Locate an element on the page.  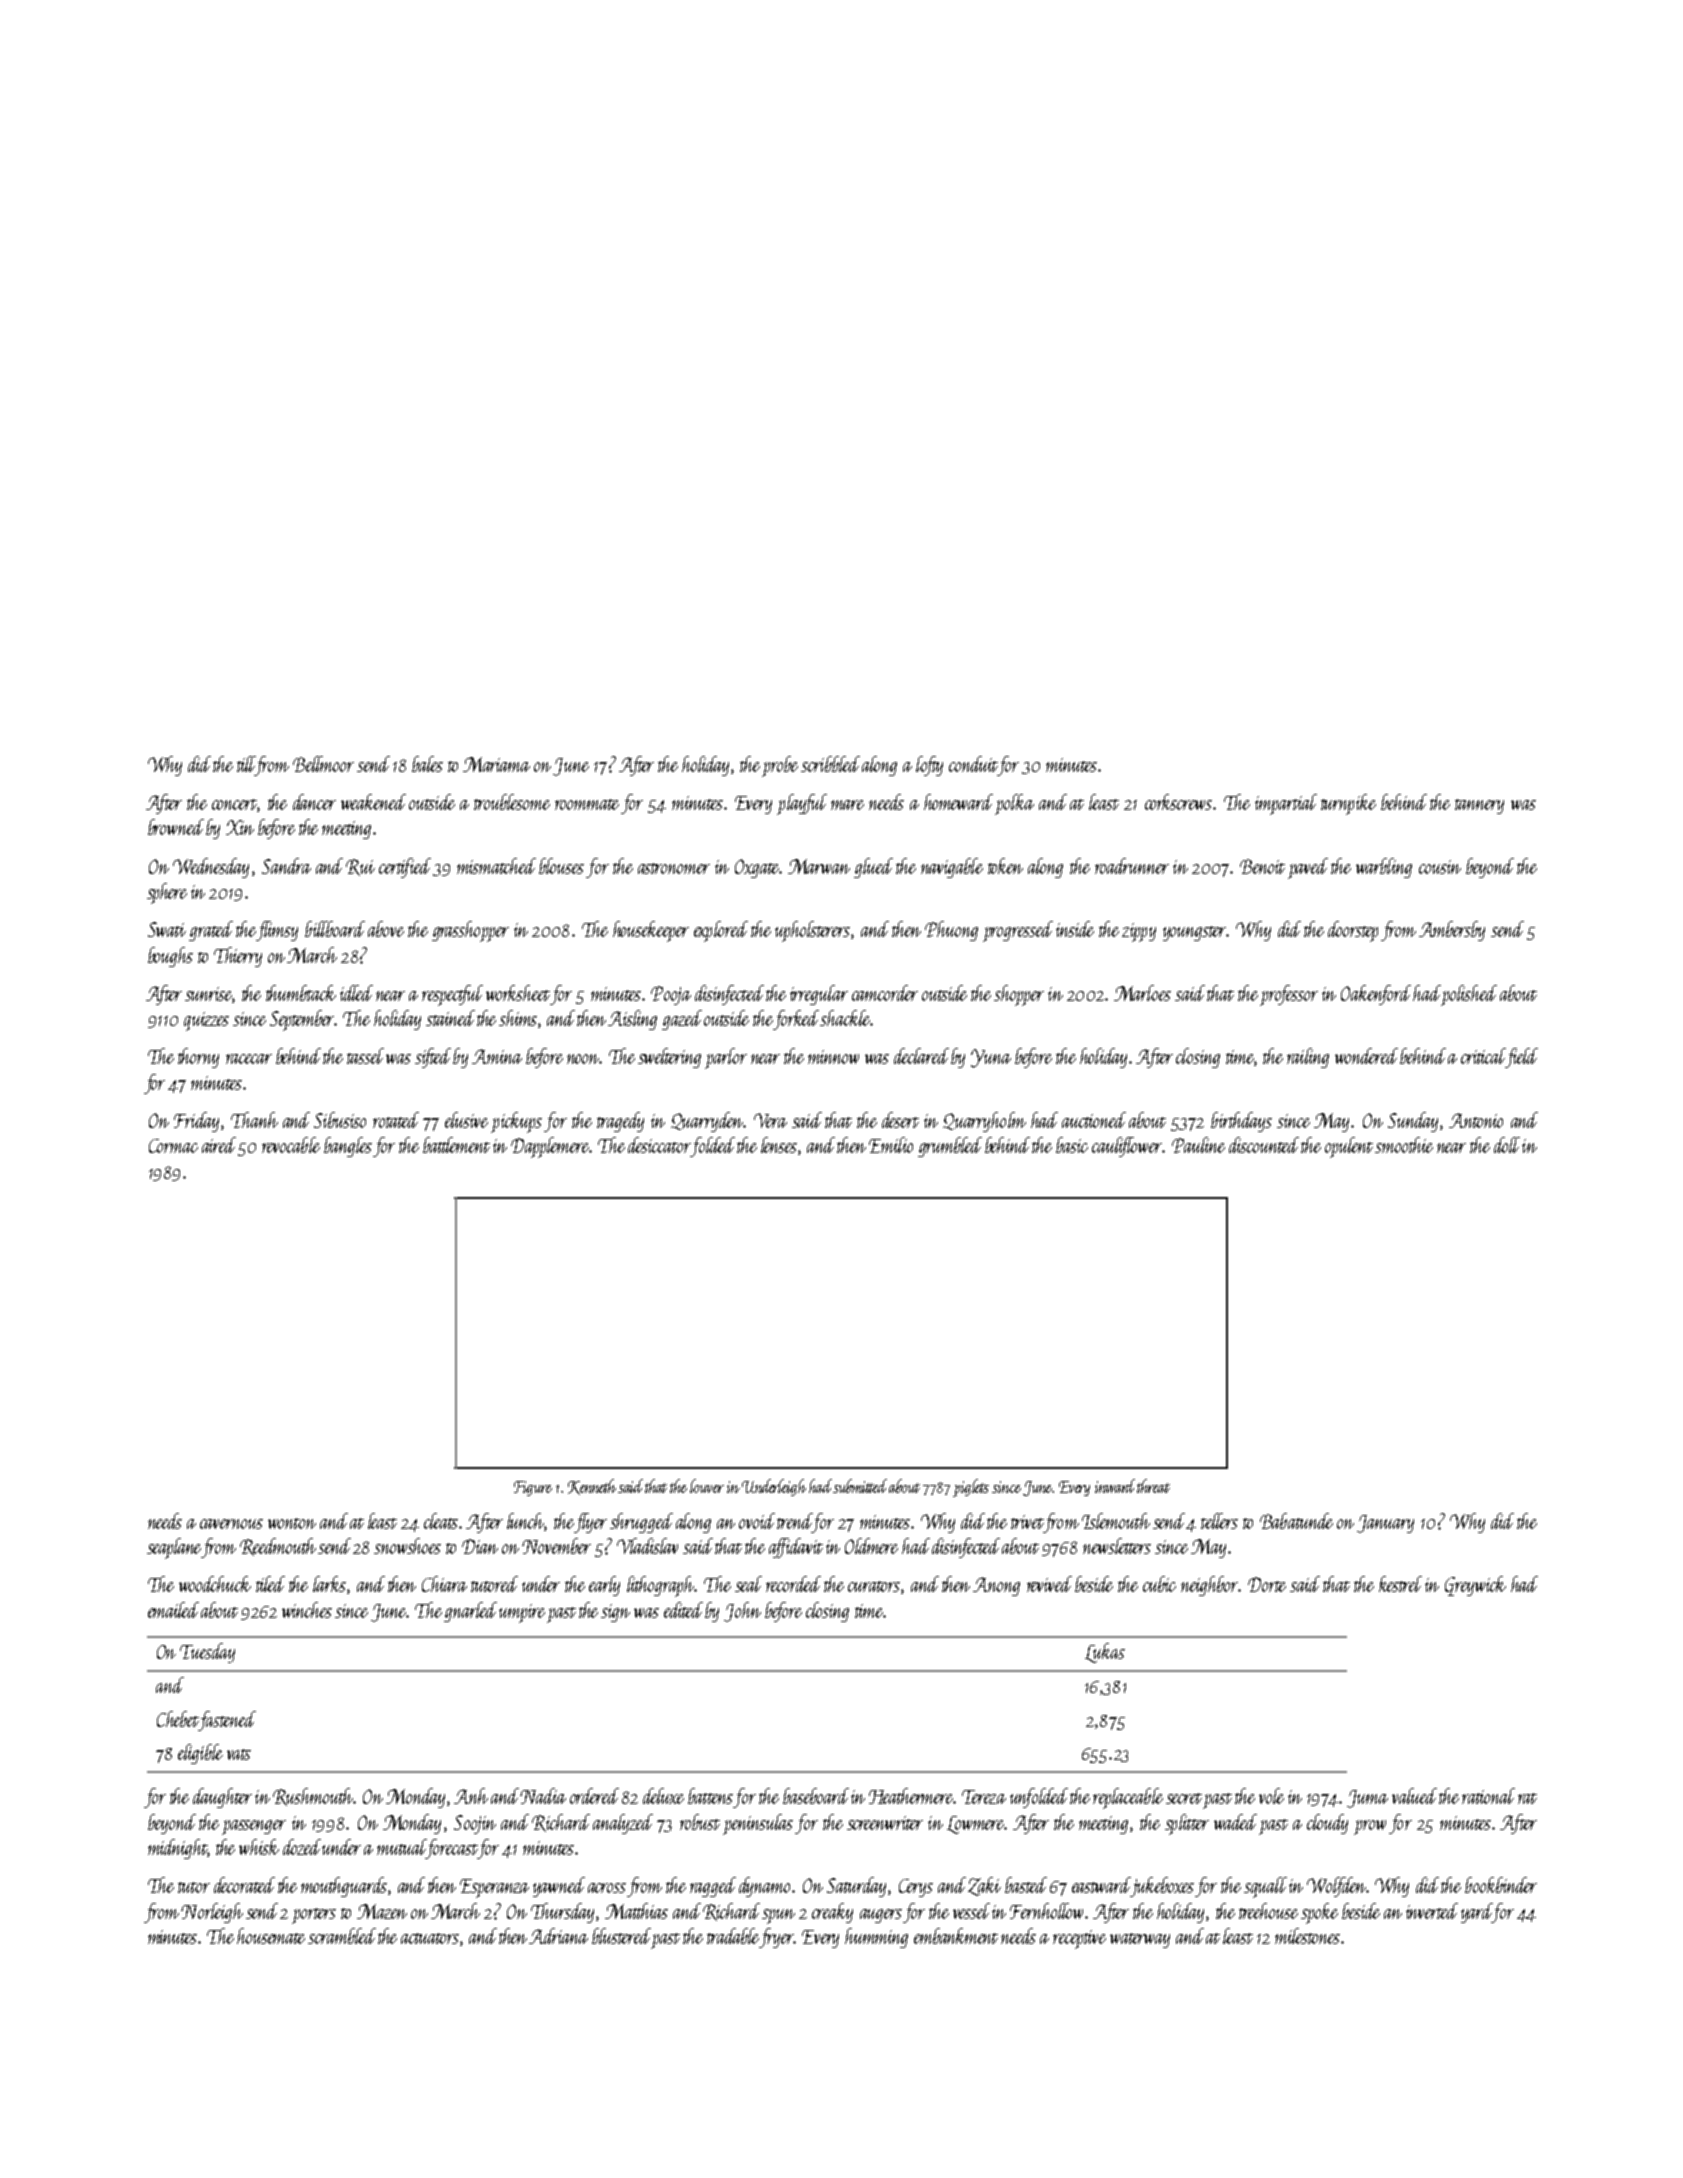
midnight is located at coordinates (178, 1849).
